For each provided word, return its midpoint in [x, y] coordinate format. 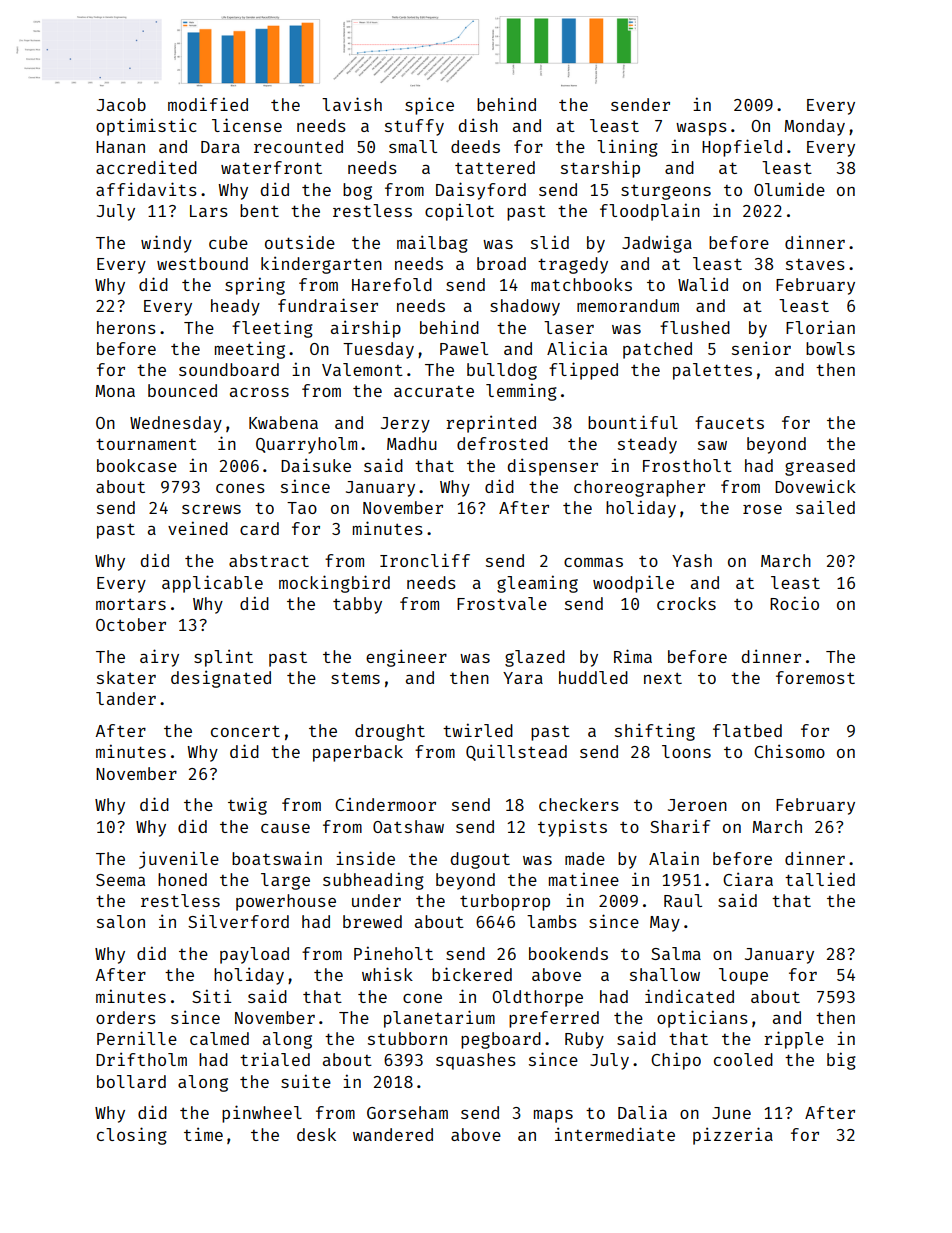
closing [132, 1136]
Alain [674, 858]
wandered [393, 1134]
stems [355, 678]
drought [390, 732]
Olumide [789, 189]
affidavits [146, 189]
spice [429, 106]
